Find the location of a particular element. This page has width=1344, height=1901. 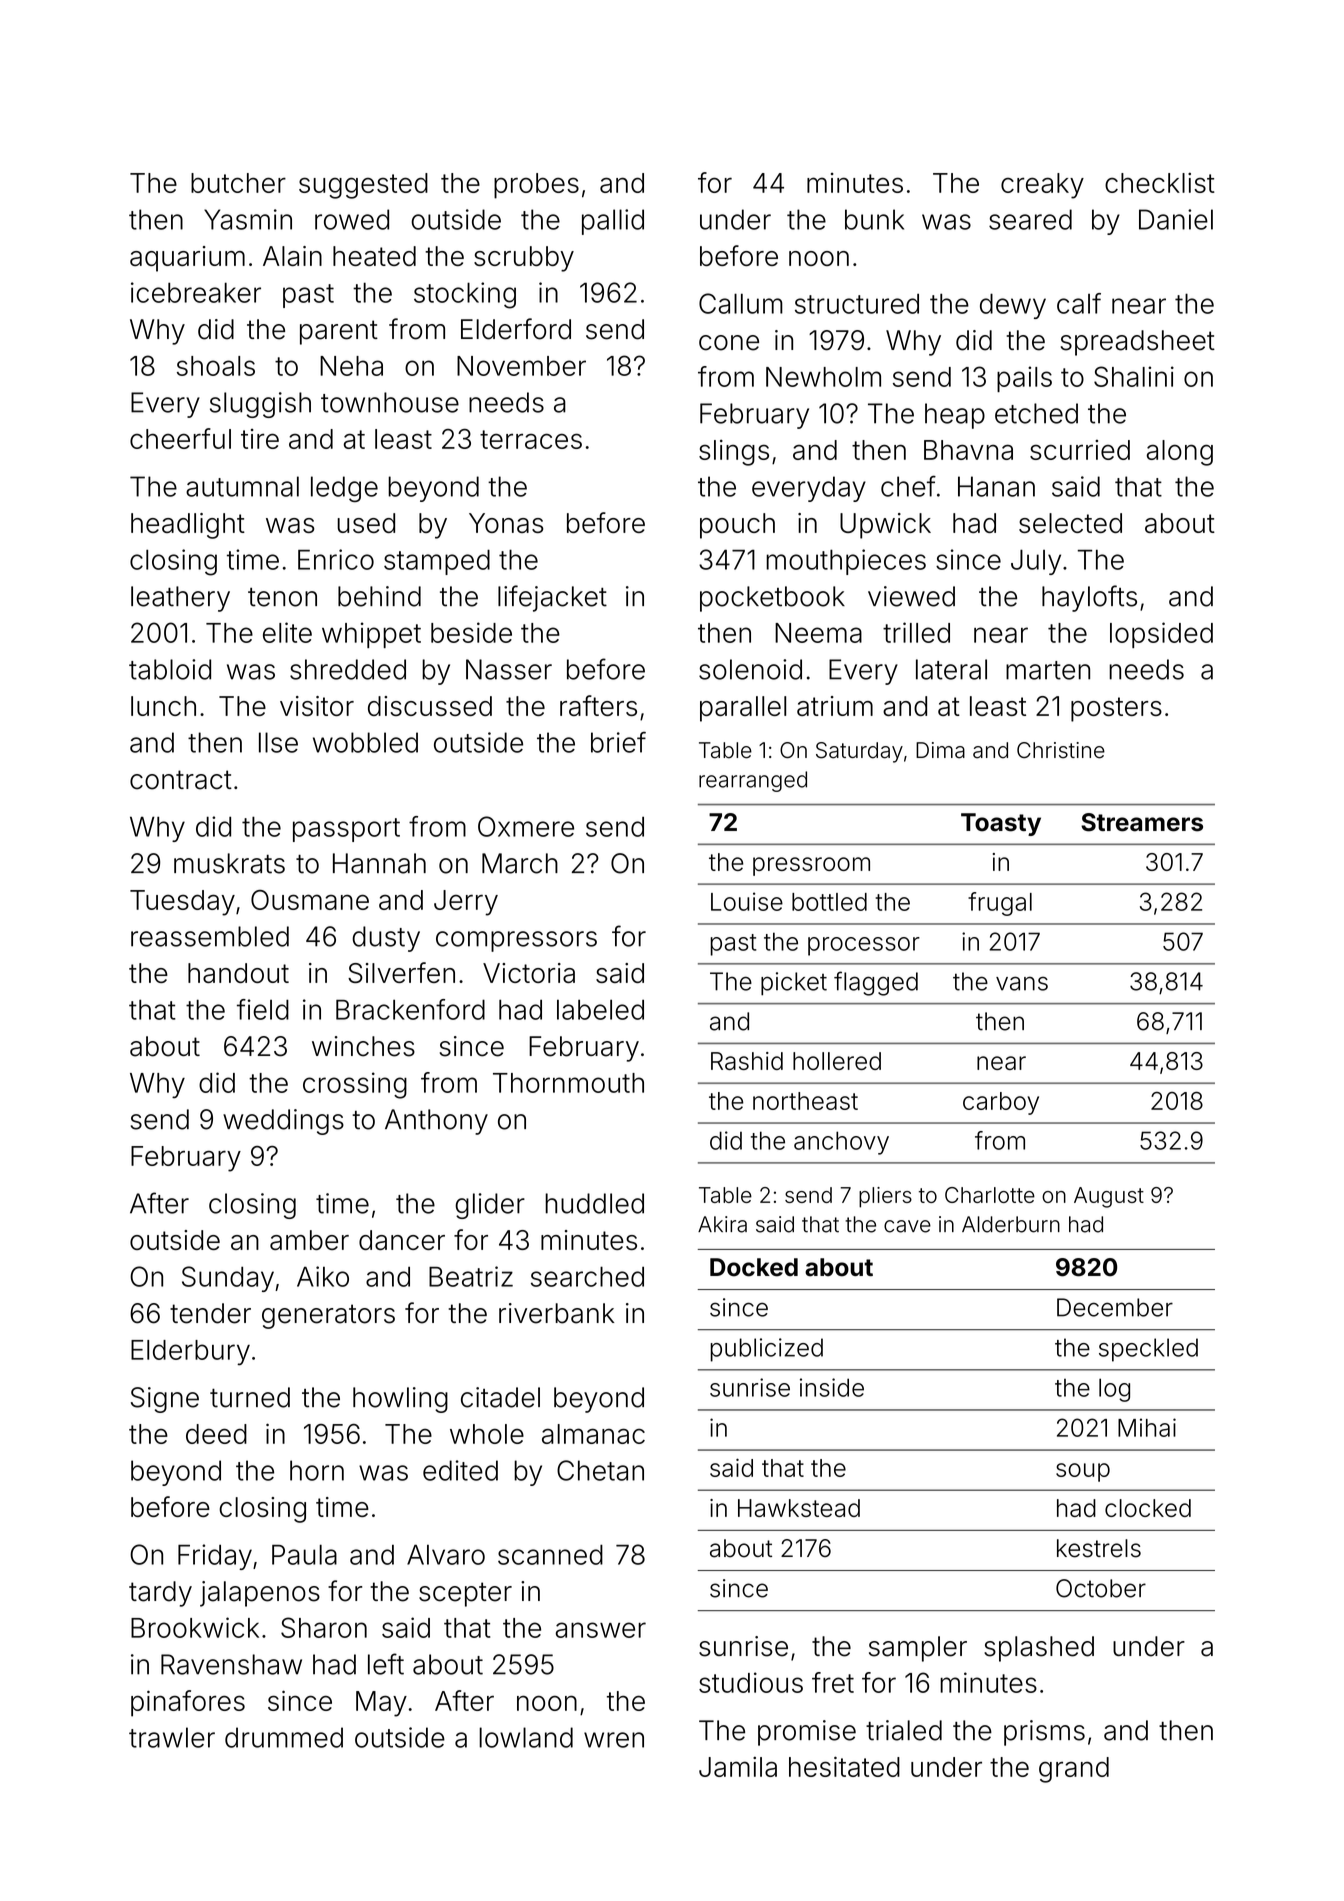

clocked is located at coordinates (1148, 1508).
